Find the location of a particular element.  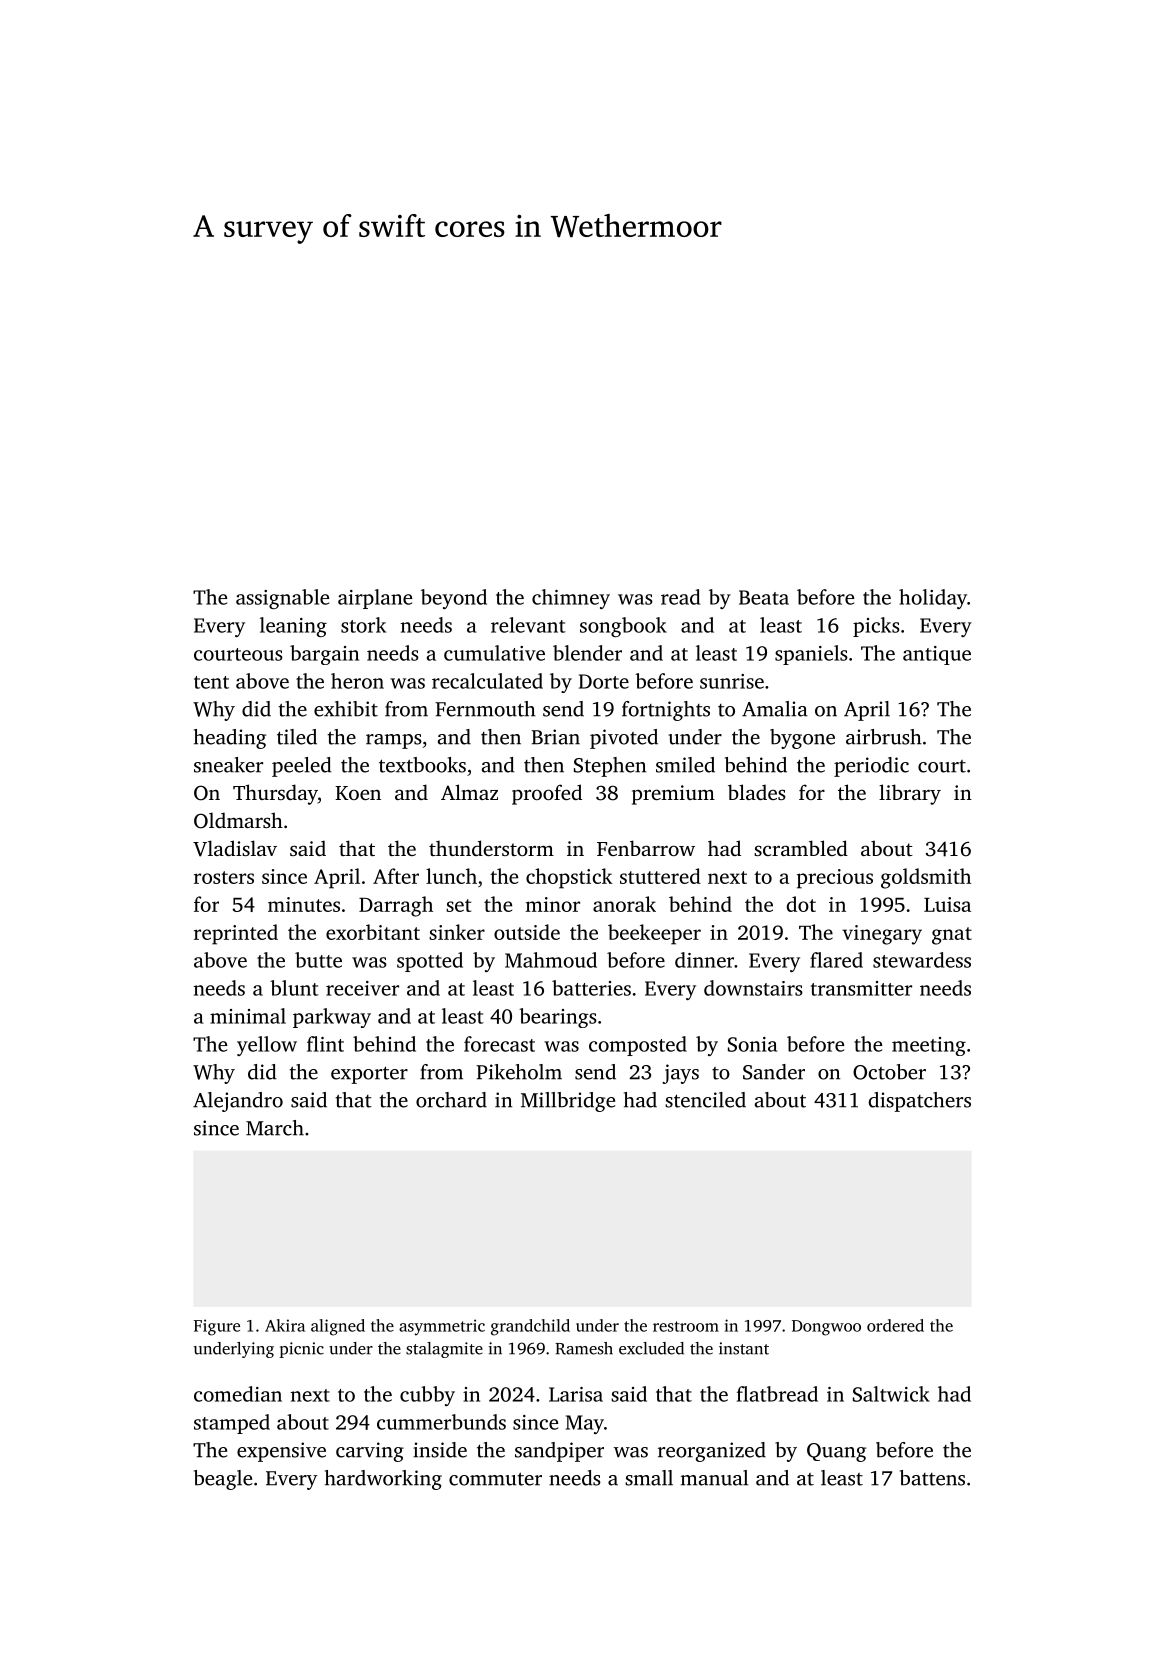

minimal is located at coordinates (248, 1016).
